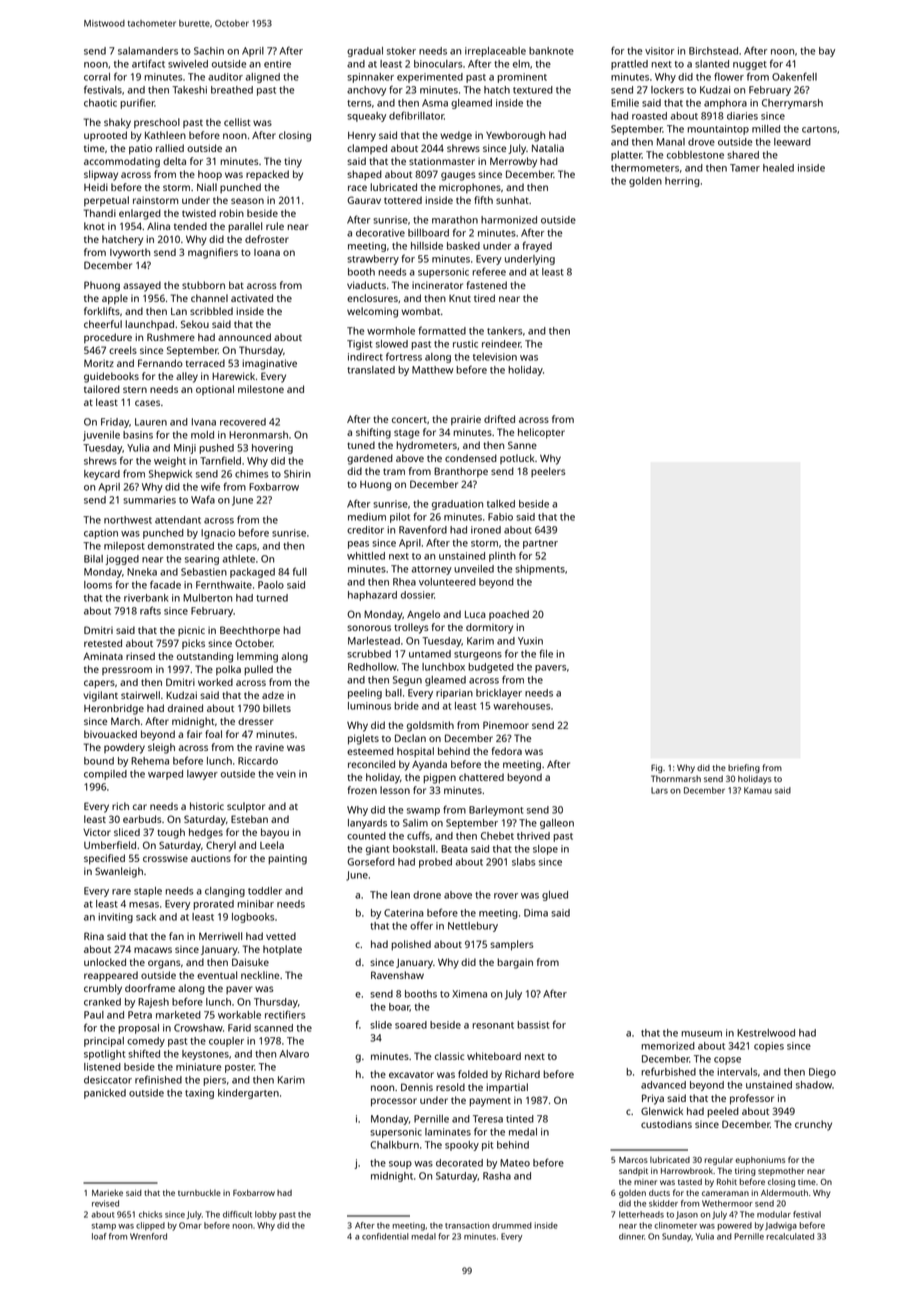  I want to click on Shirin, so click(297, 474).
